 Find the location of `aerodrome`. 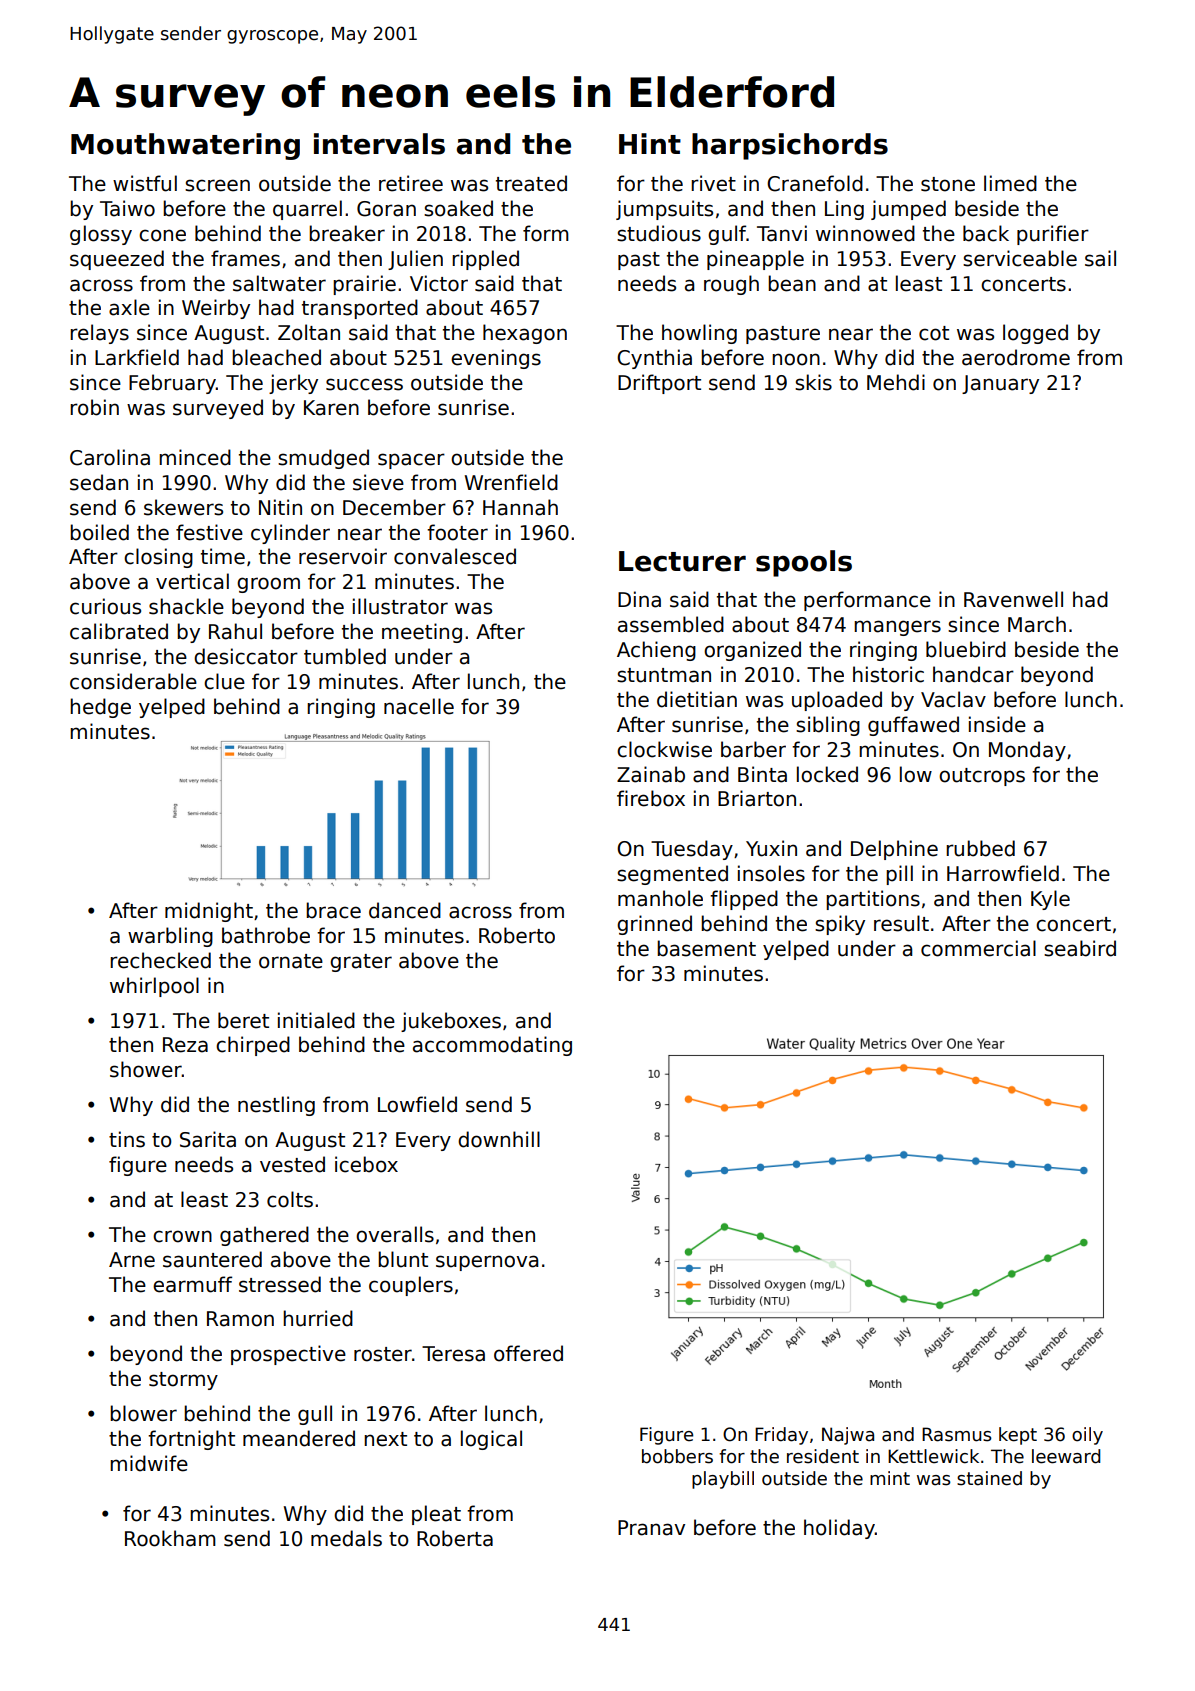

aerodrome is located at coordinates (1016, 357).
